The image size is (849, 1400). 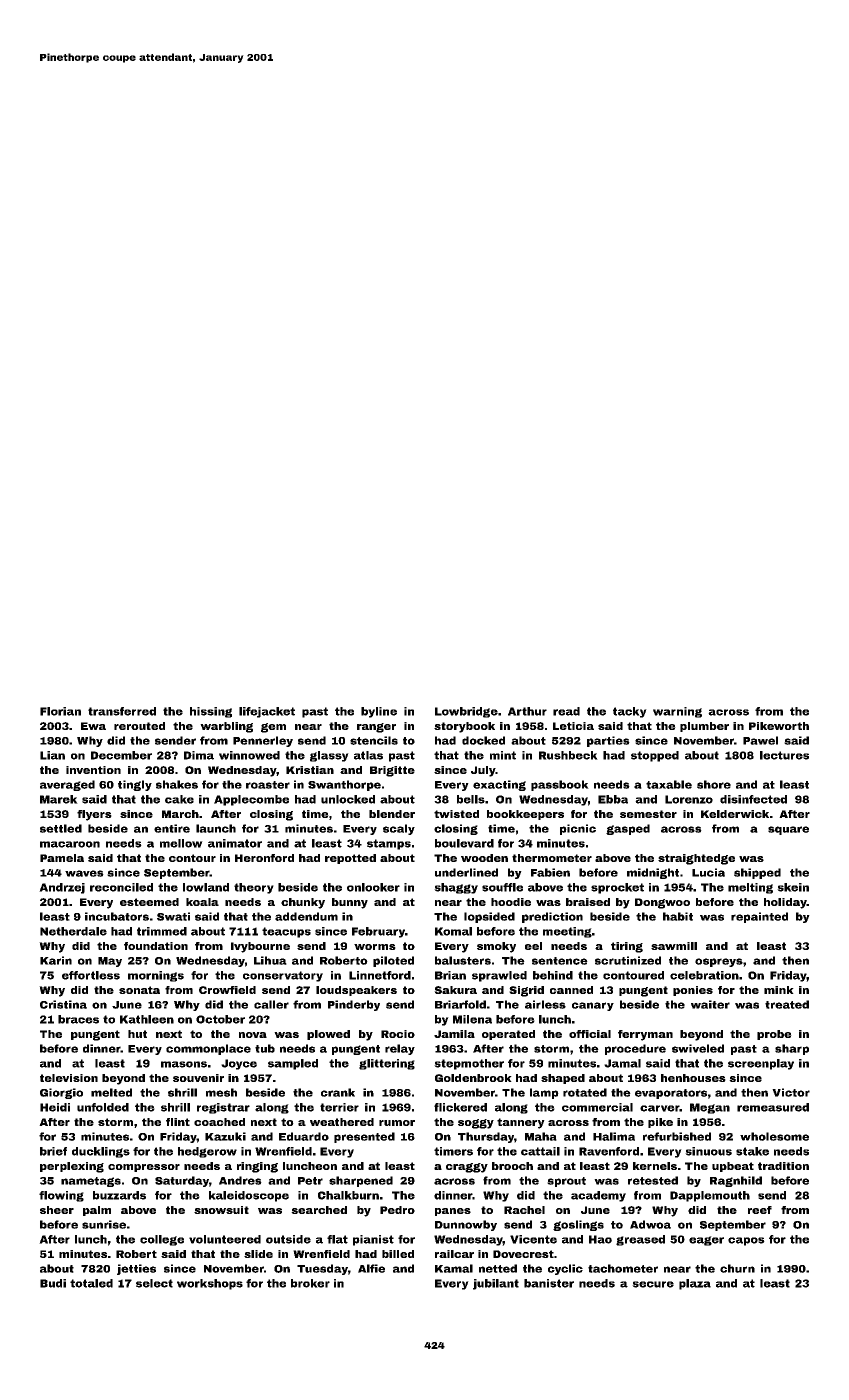 What do you see at coordinates (267, 712) in the image?
I see `lifejacket` at bounding box center [267, 712].
